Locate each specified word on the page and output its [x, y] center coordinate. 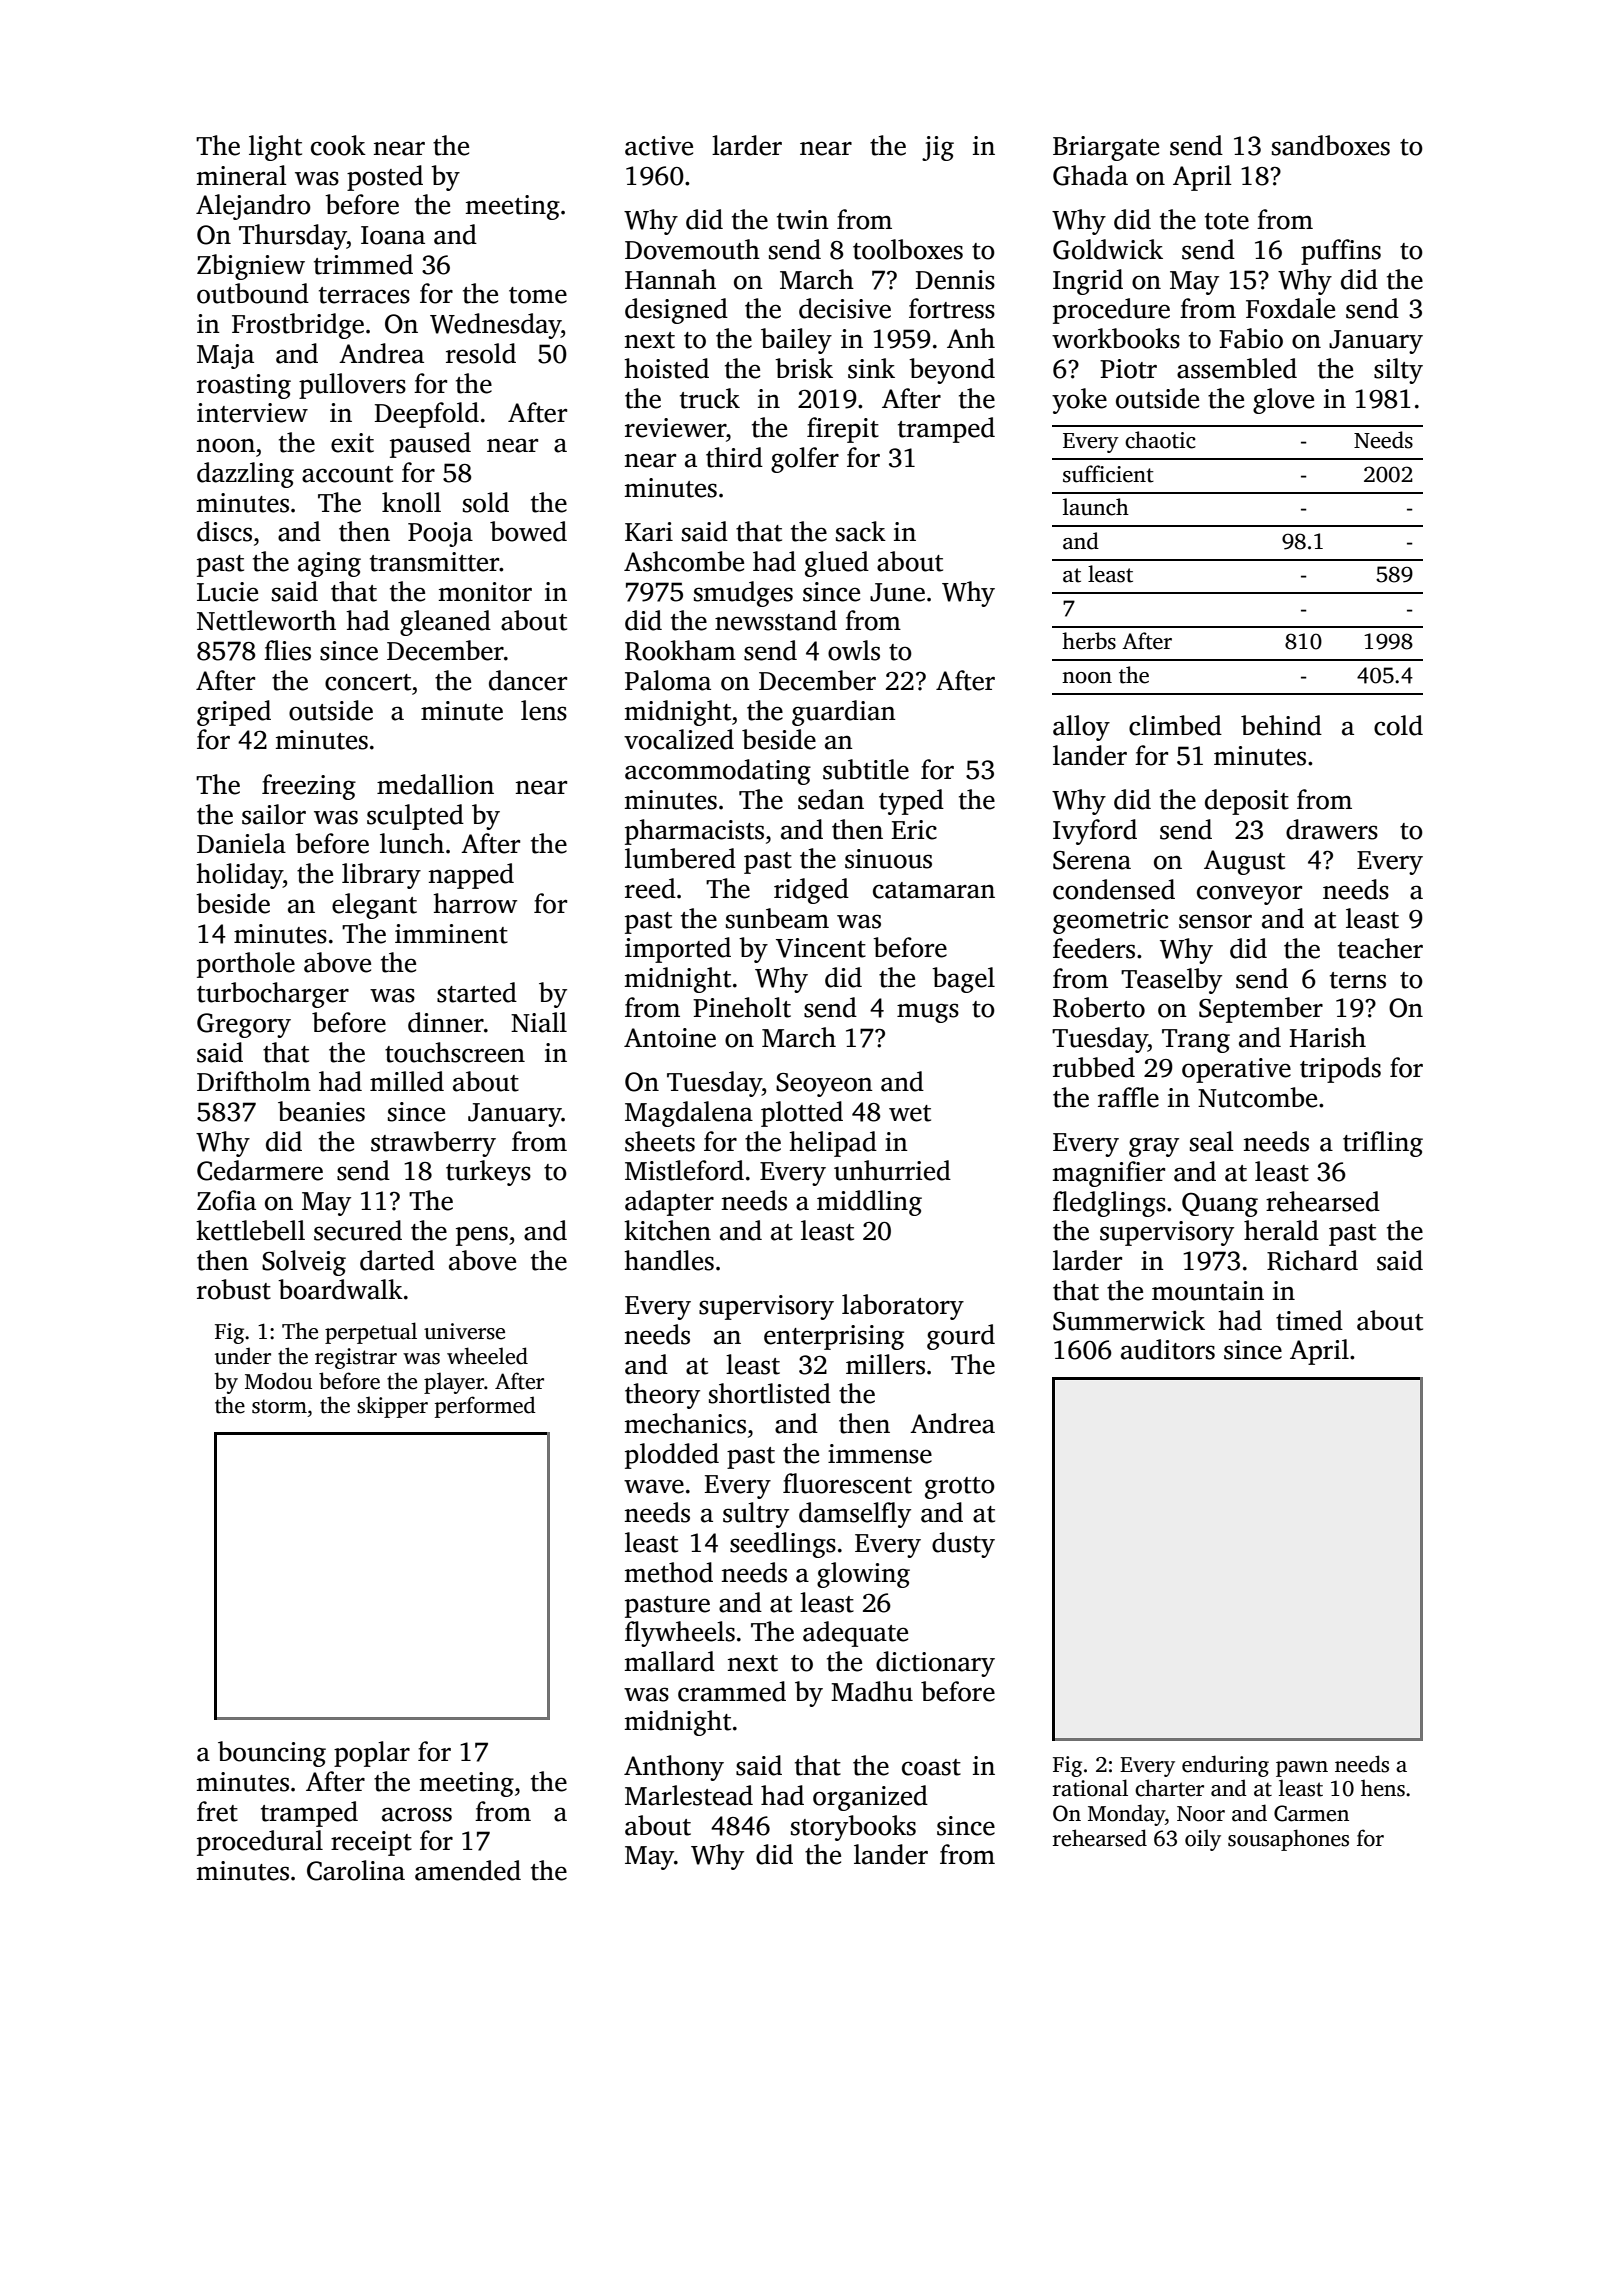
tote [1227, 221]
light [275, 148]
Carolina [356, 1870]
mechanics [685, 1423]
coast [931, 1767]
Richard [1312, 1260]
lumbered [680, 858]
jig [938, 148]
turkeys [488, 1173]
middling [869, 1203]
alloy [1081, 728]
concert [368, 682]
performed [485, 1407]
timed [1309, 1320]
